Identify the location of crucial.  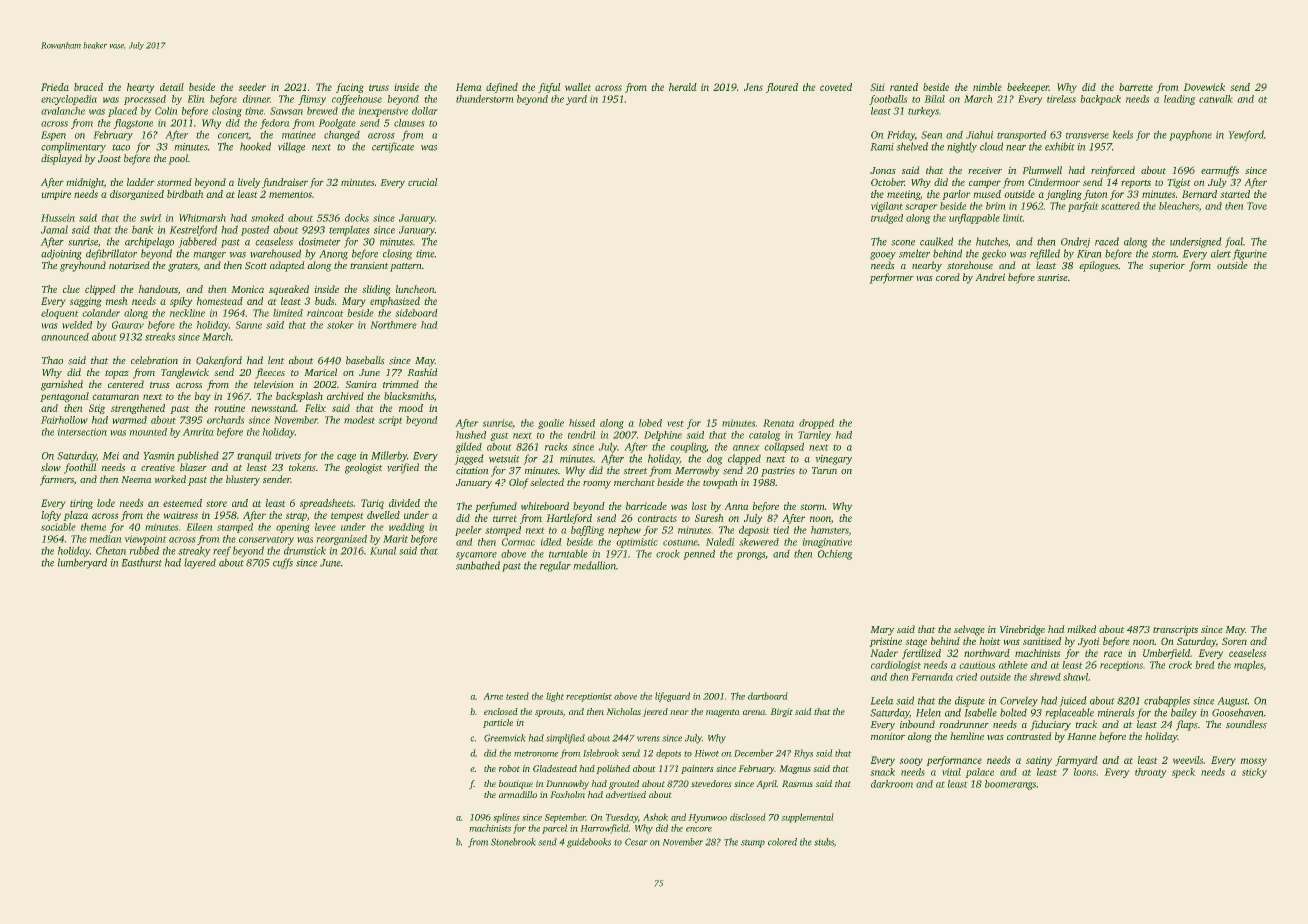
(422, 182).
